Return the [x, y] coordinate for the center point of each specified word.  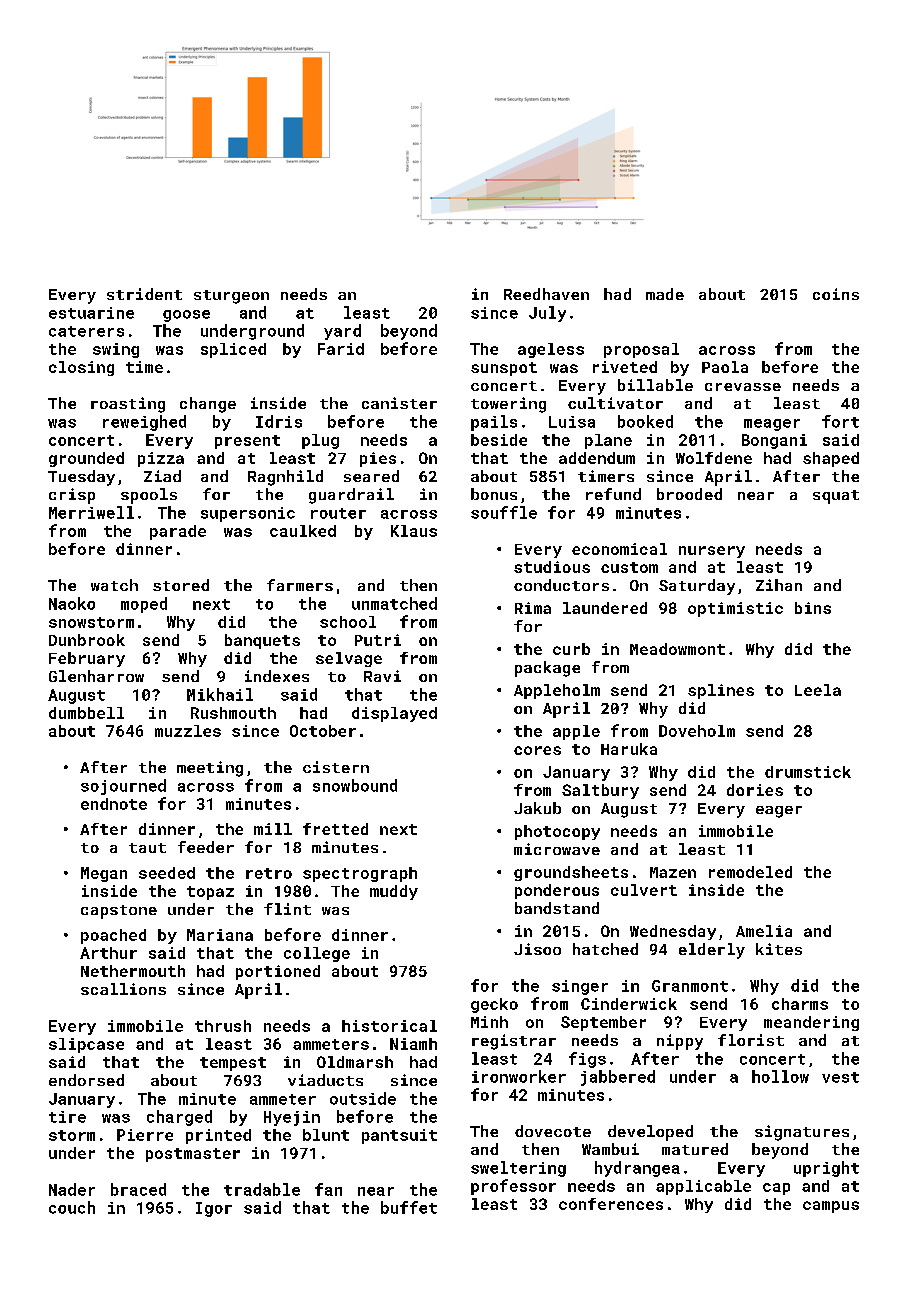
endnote [114, 804]
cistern [336, 767]
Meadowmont [677, 649]
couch [72, 1207]
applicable [703, 1187]
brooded [689, 494]
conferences [611, 1204]
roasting [128, 405]
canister [399, 403]
